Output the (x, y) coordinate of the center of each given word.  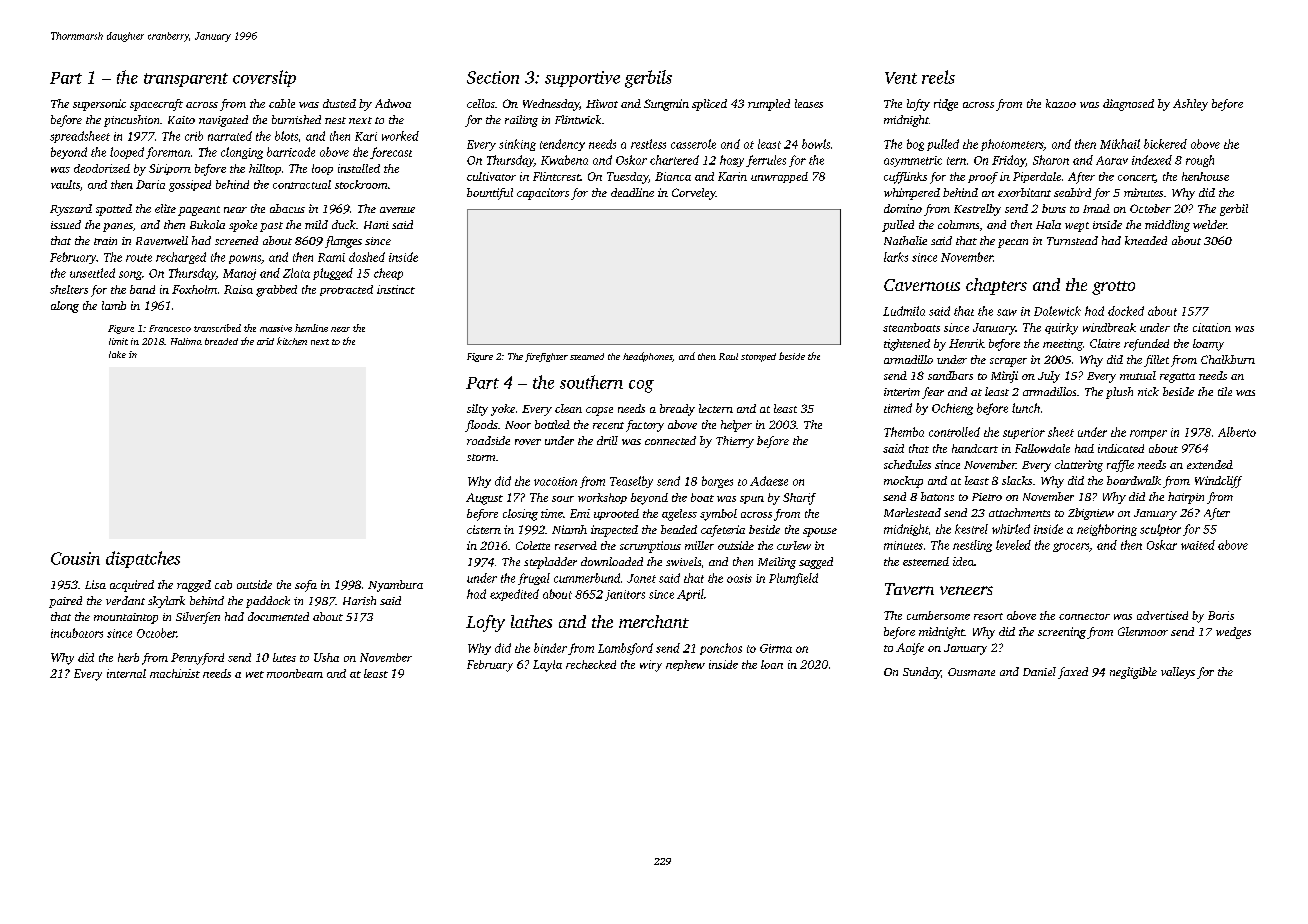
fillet (1156, 361)
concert (1136, 178)
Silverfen (198, 618)
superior (1024, 433)
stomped (758, 357)
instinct (396, 289)
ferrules (766, 161)
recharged (181, 258)
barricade (291, 152)
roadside (488, 440)
